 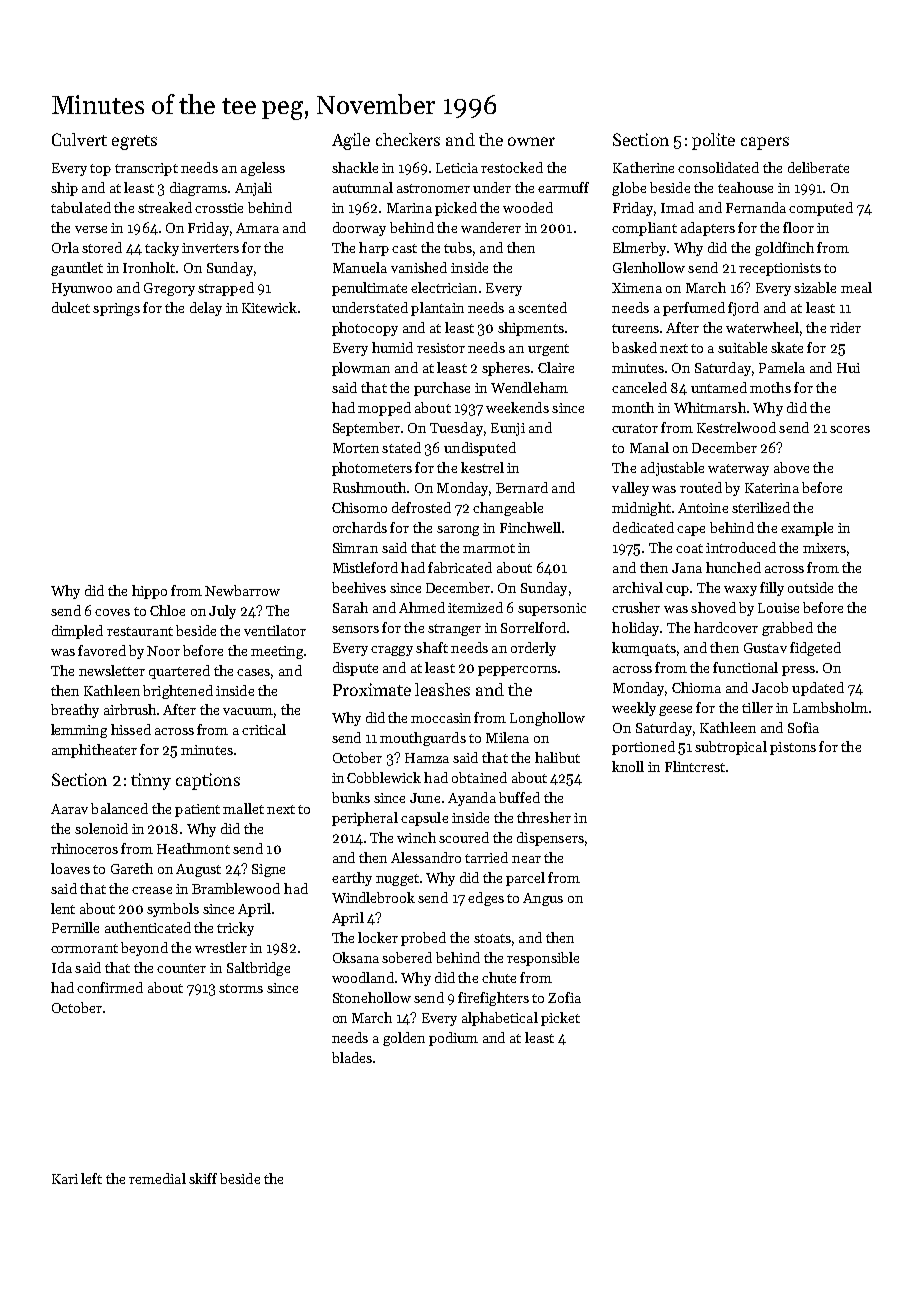 I want to click on fidgeted, so click(x=815, y=649).
